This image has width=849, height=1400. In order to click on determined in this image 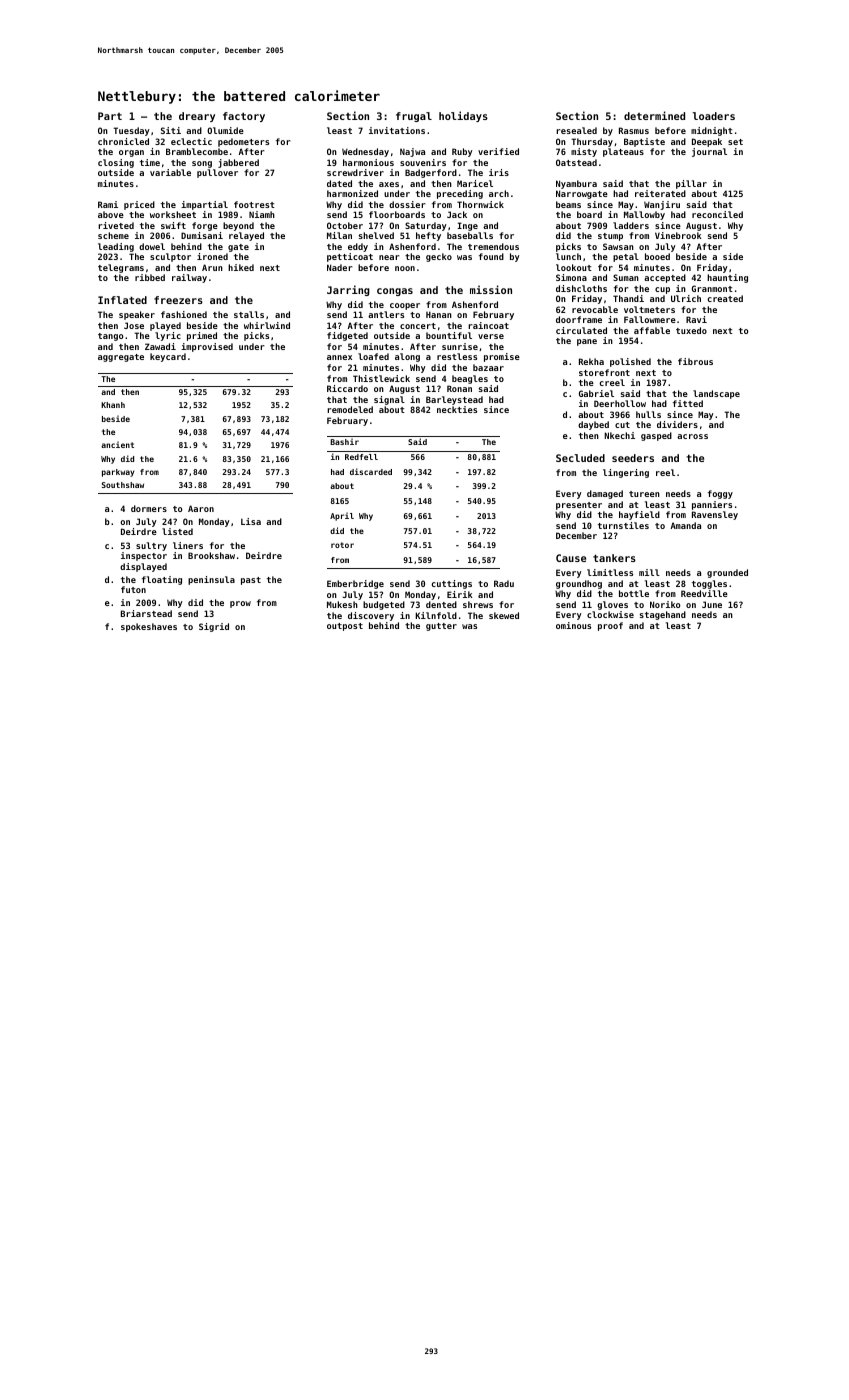, I will do `click(654, 115)`.
